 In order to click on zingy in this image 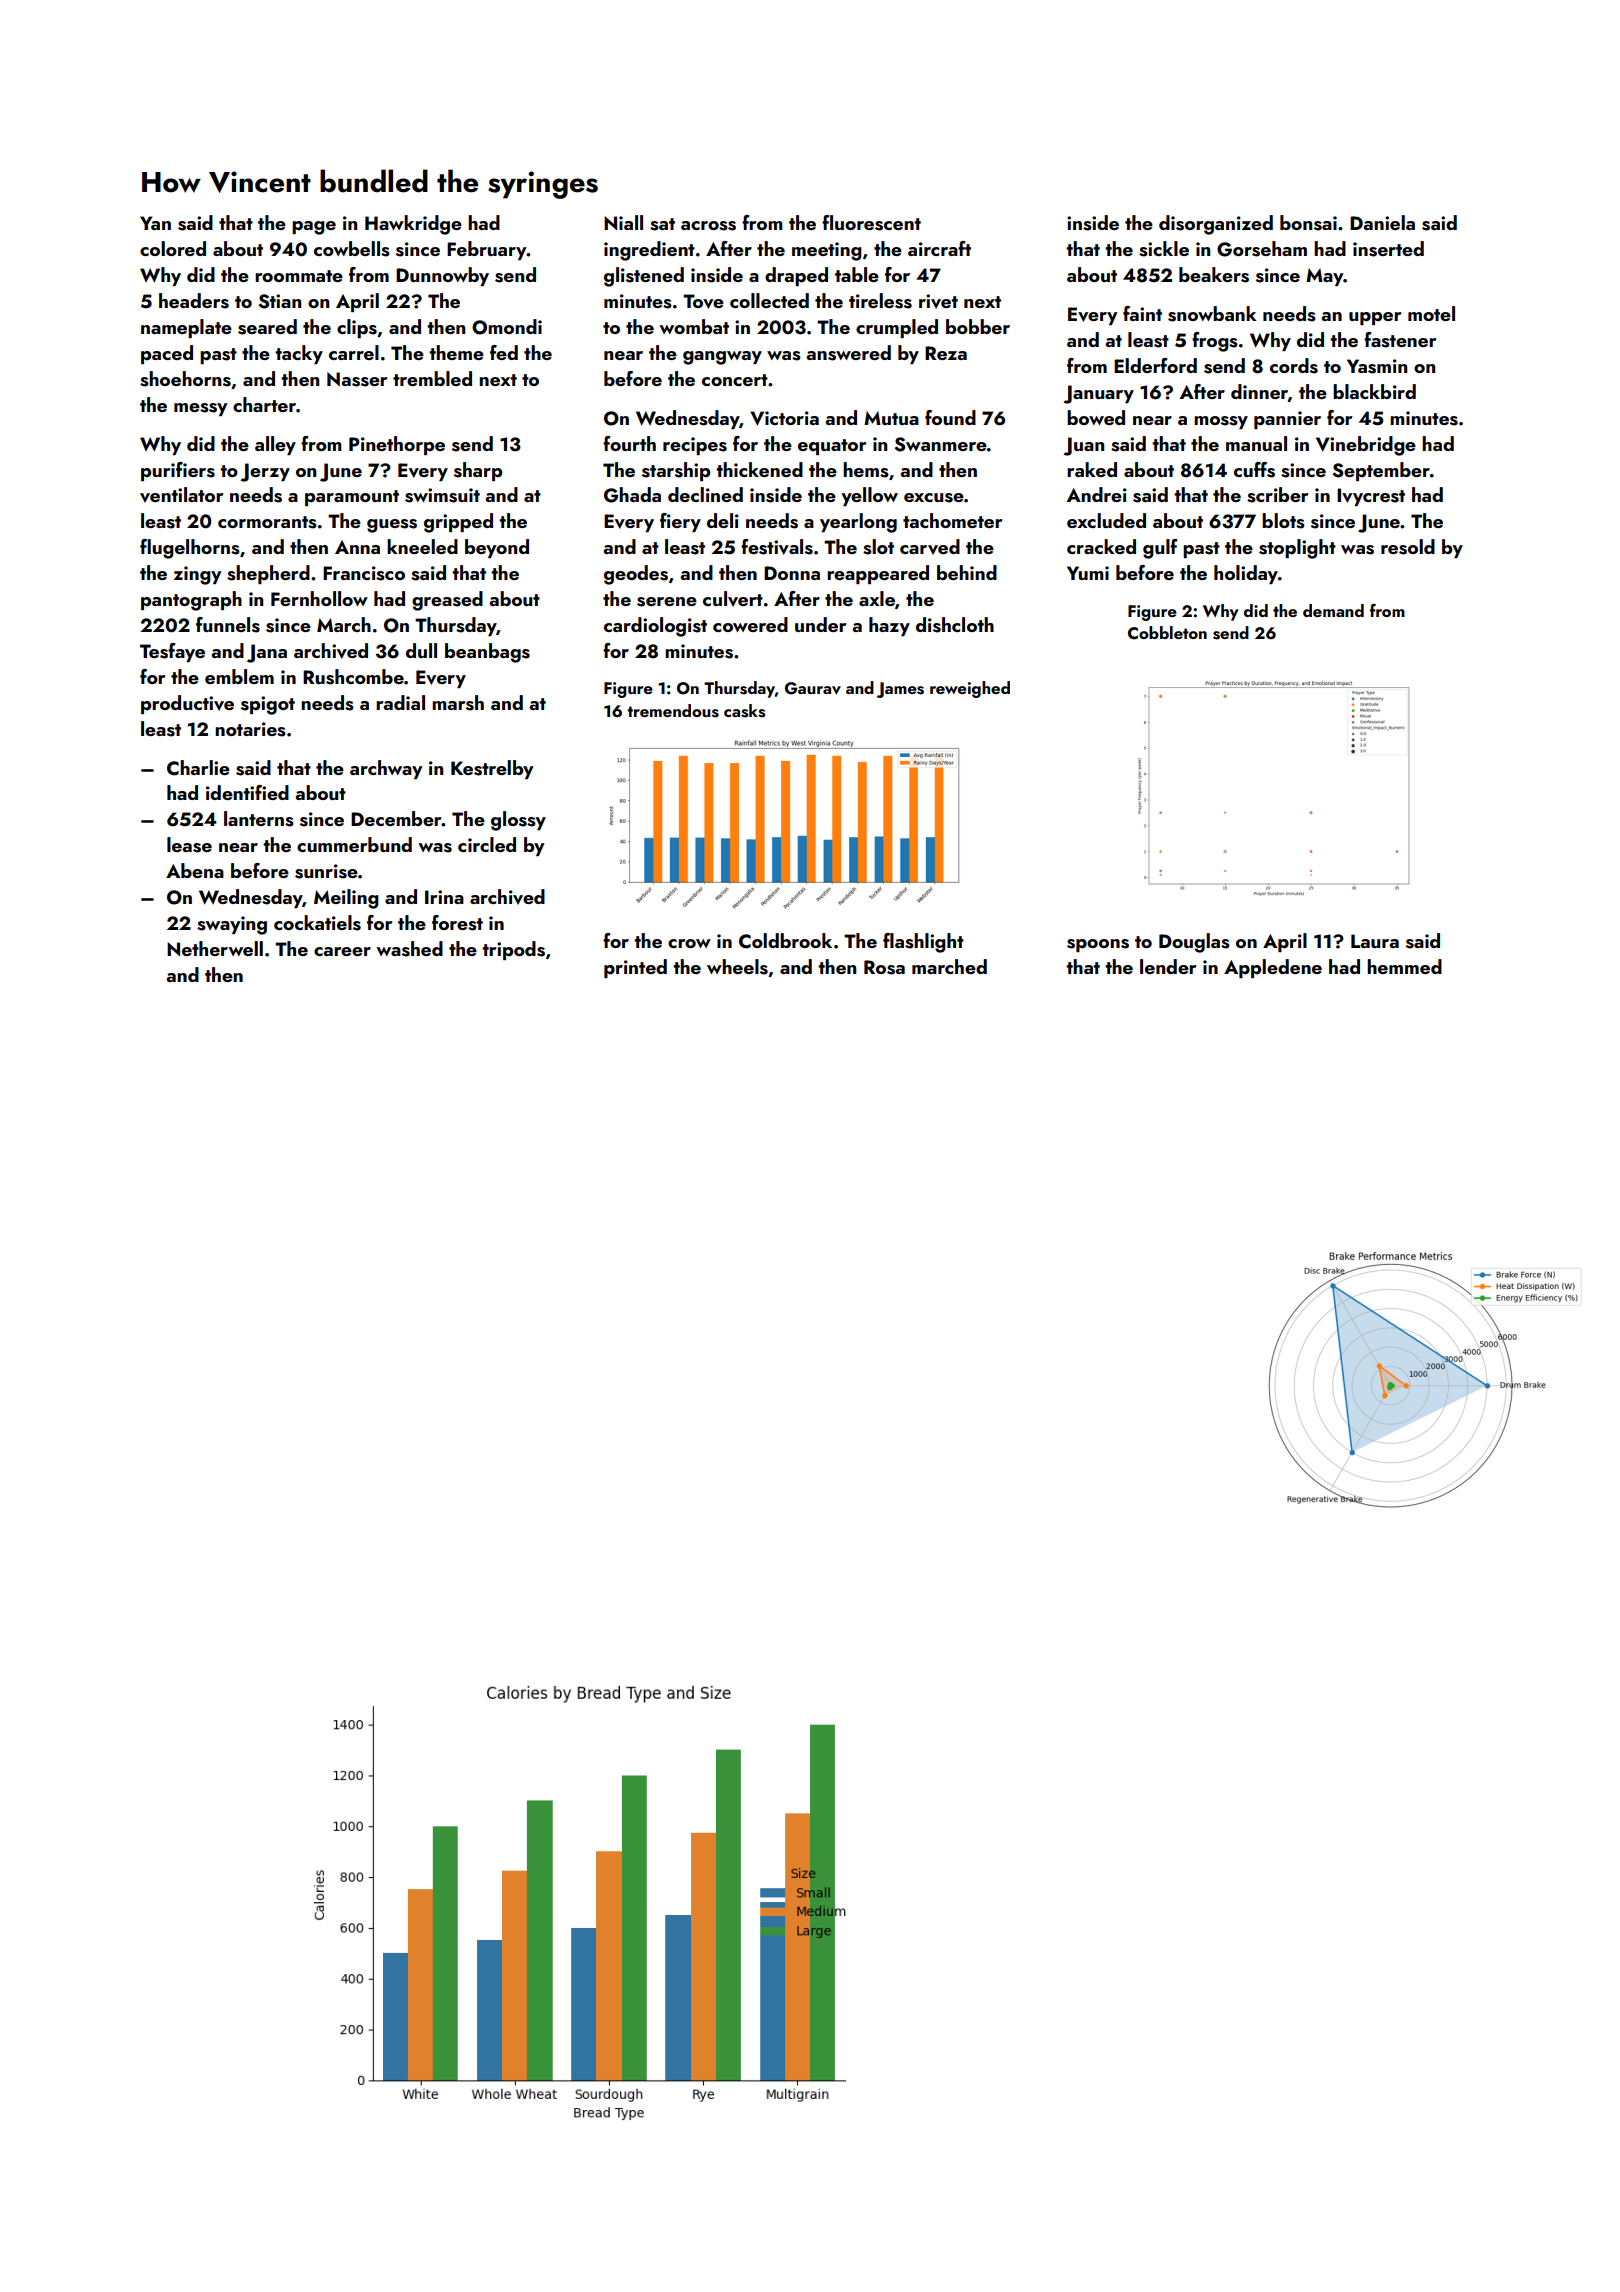, I will do `click(198, 575)`.
